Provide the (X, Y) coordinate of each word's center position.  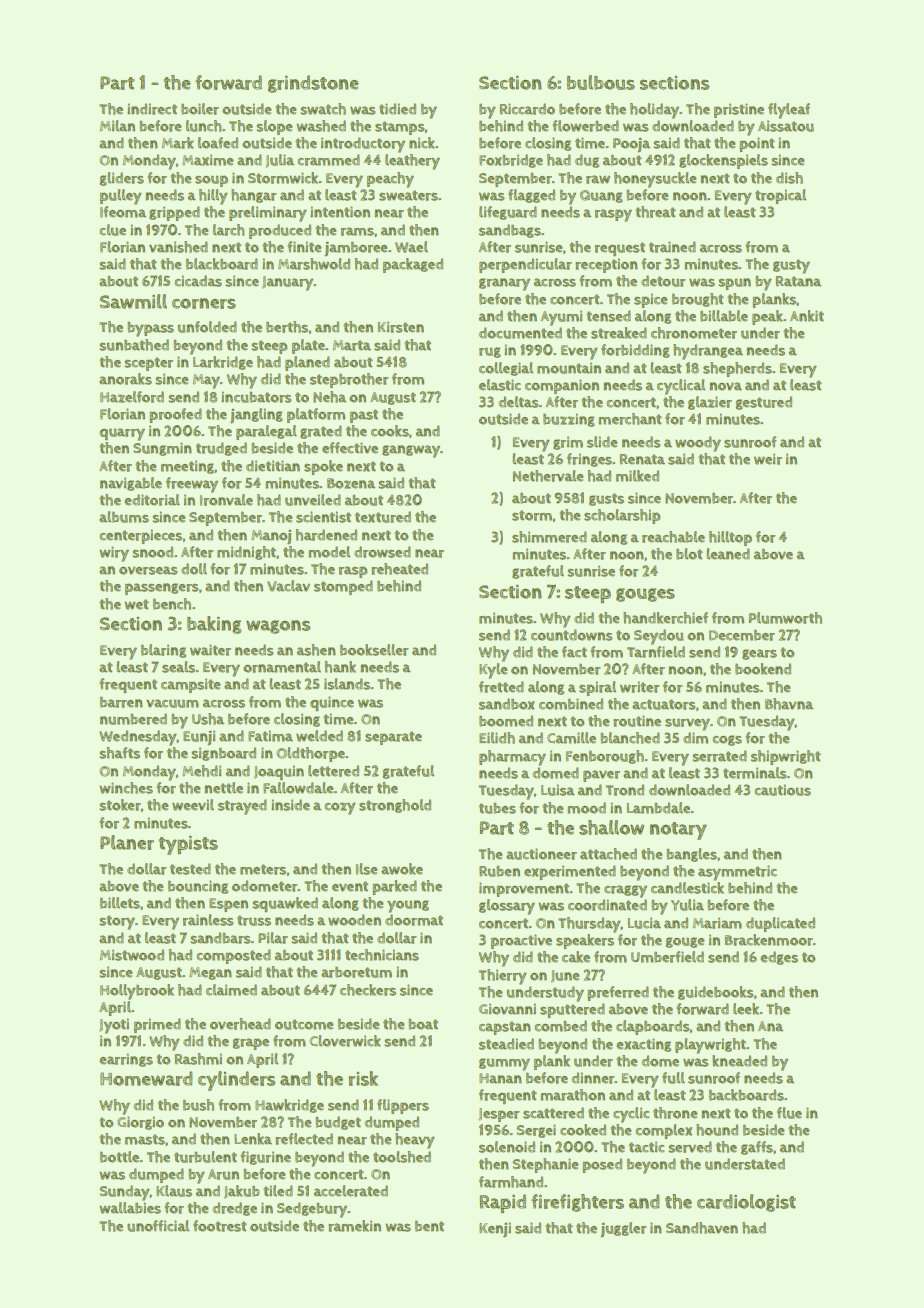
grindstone (313, 84)
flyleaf (789, 111)
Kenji (495, 1229)
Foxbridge (511, 161)
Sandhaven (702, 1228)
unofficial (158, 1226)
